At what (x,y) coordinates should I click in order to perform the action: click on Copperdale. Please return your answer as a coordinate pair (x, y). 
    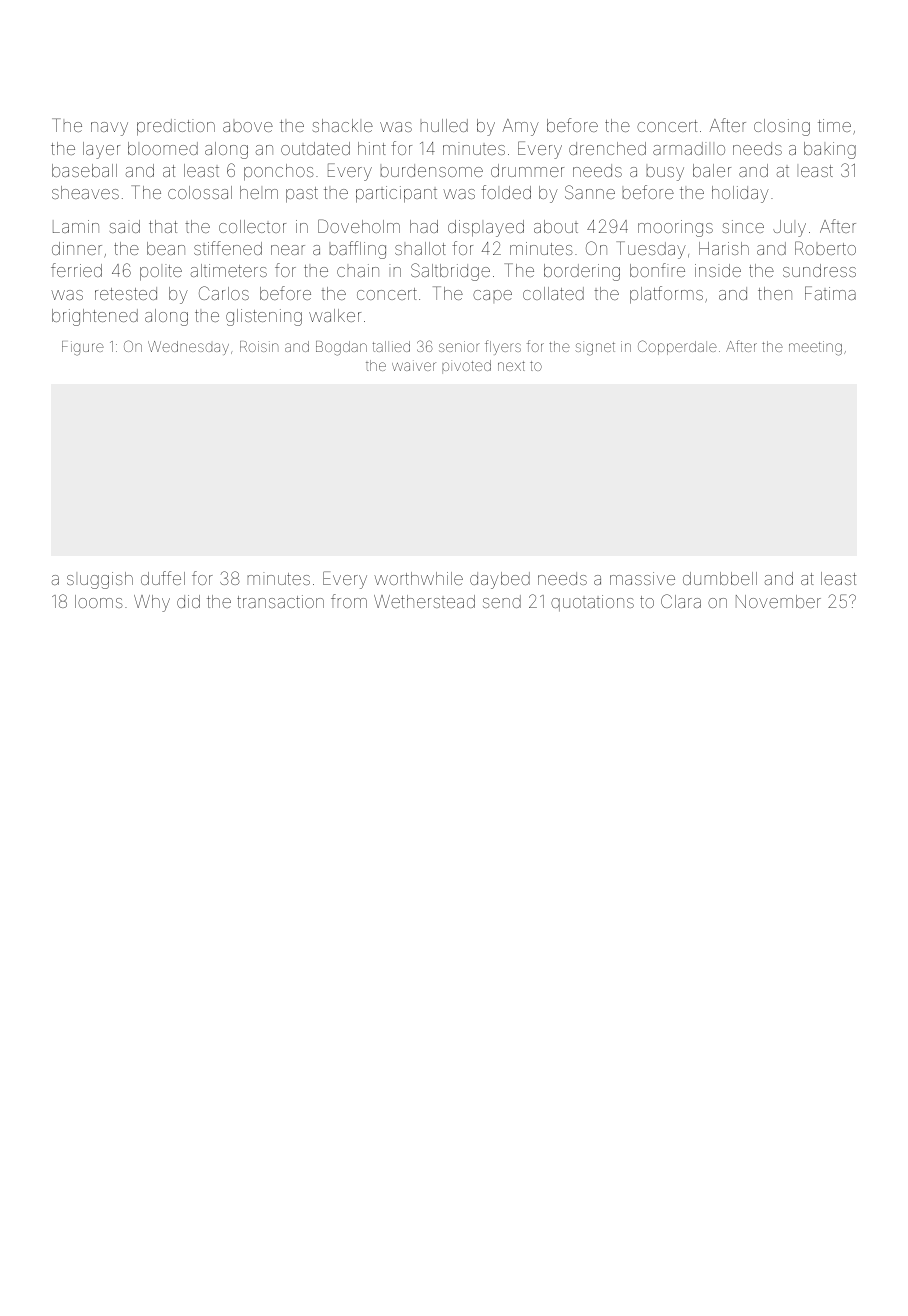
    Looking at the image, I should click on (677, 347).
